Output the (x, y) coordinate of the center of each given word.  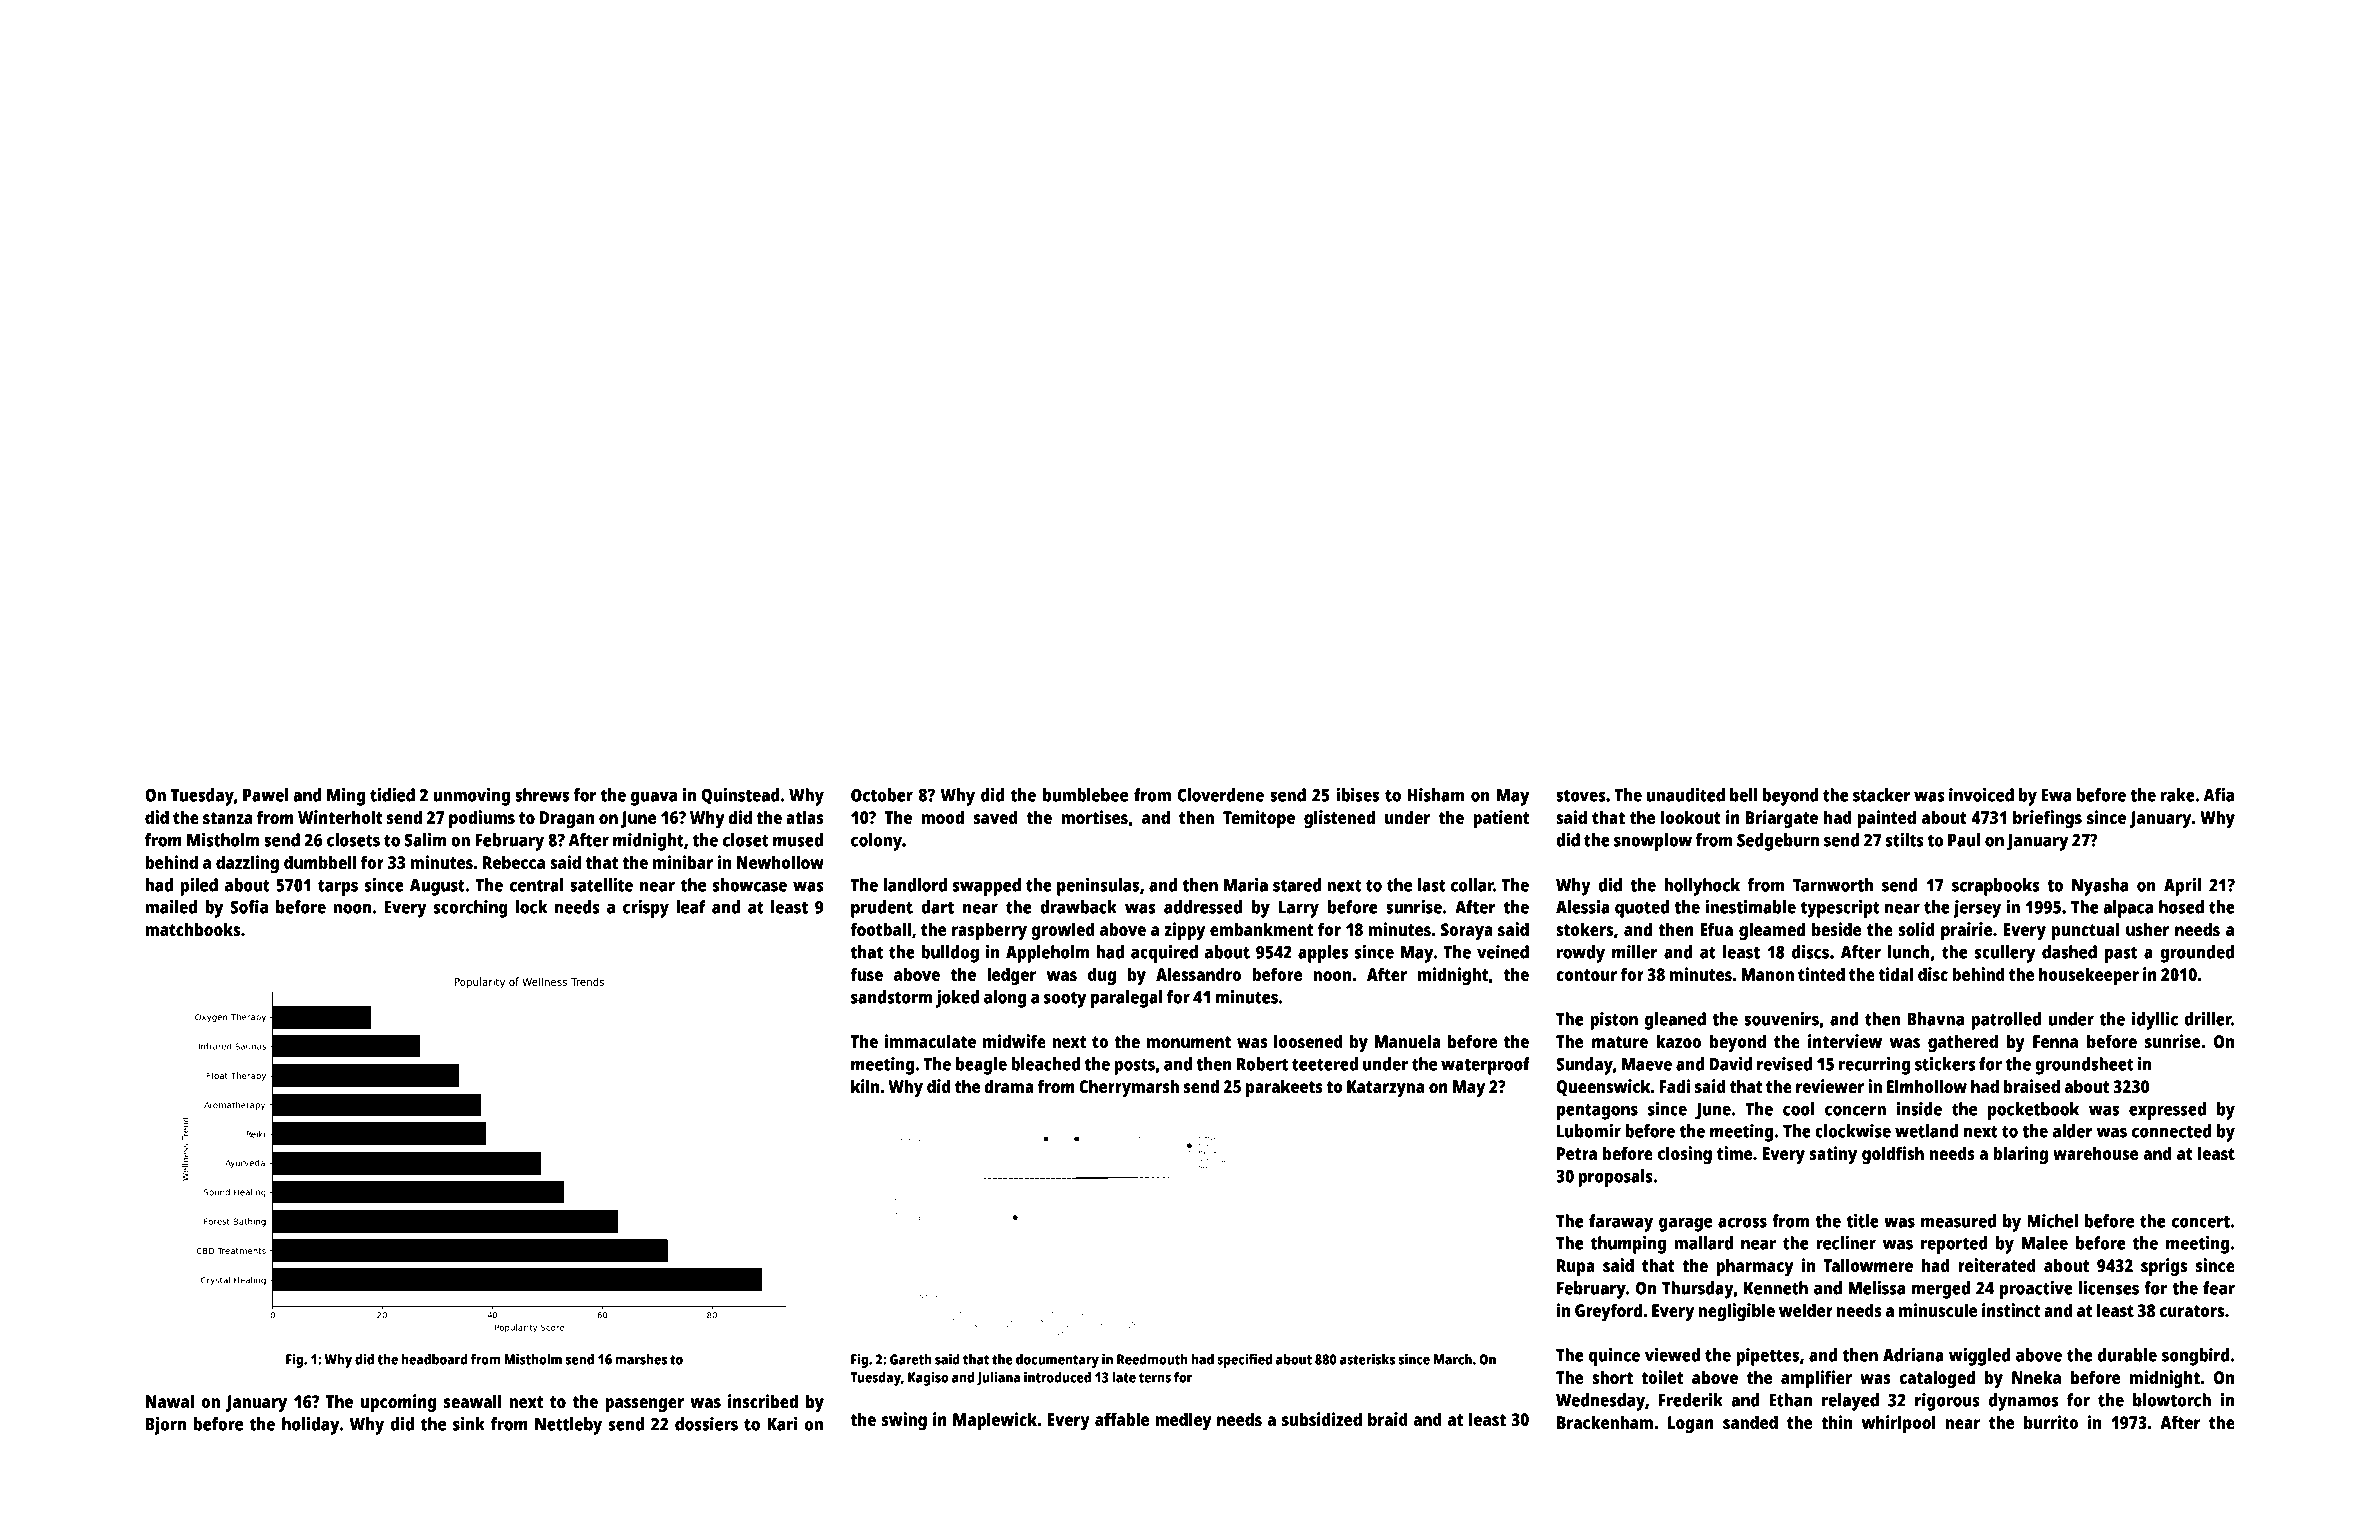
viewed (1672, 1355)
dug (1102, 976)
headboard (434, 1359)
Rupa (1576, 1267)
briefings (2047, 819)
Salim (425, 840)
